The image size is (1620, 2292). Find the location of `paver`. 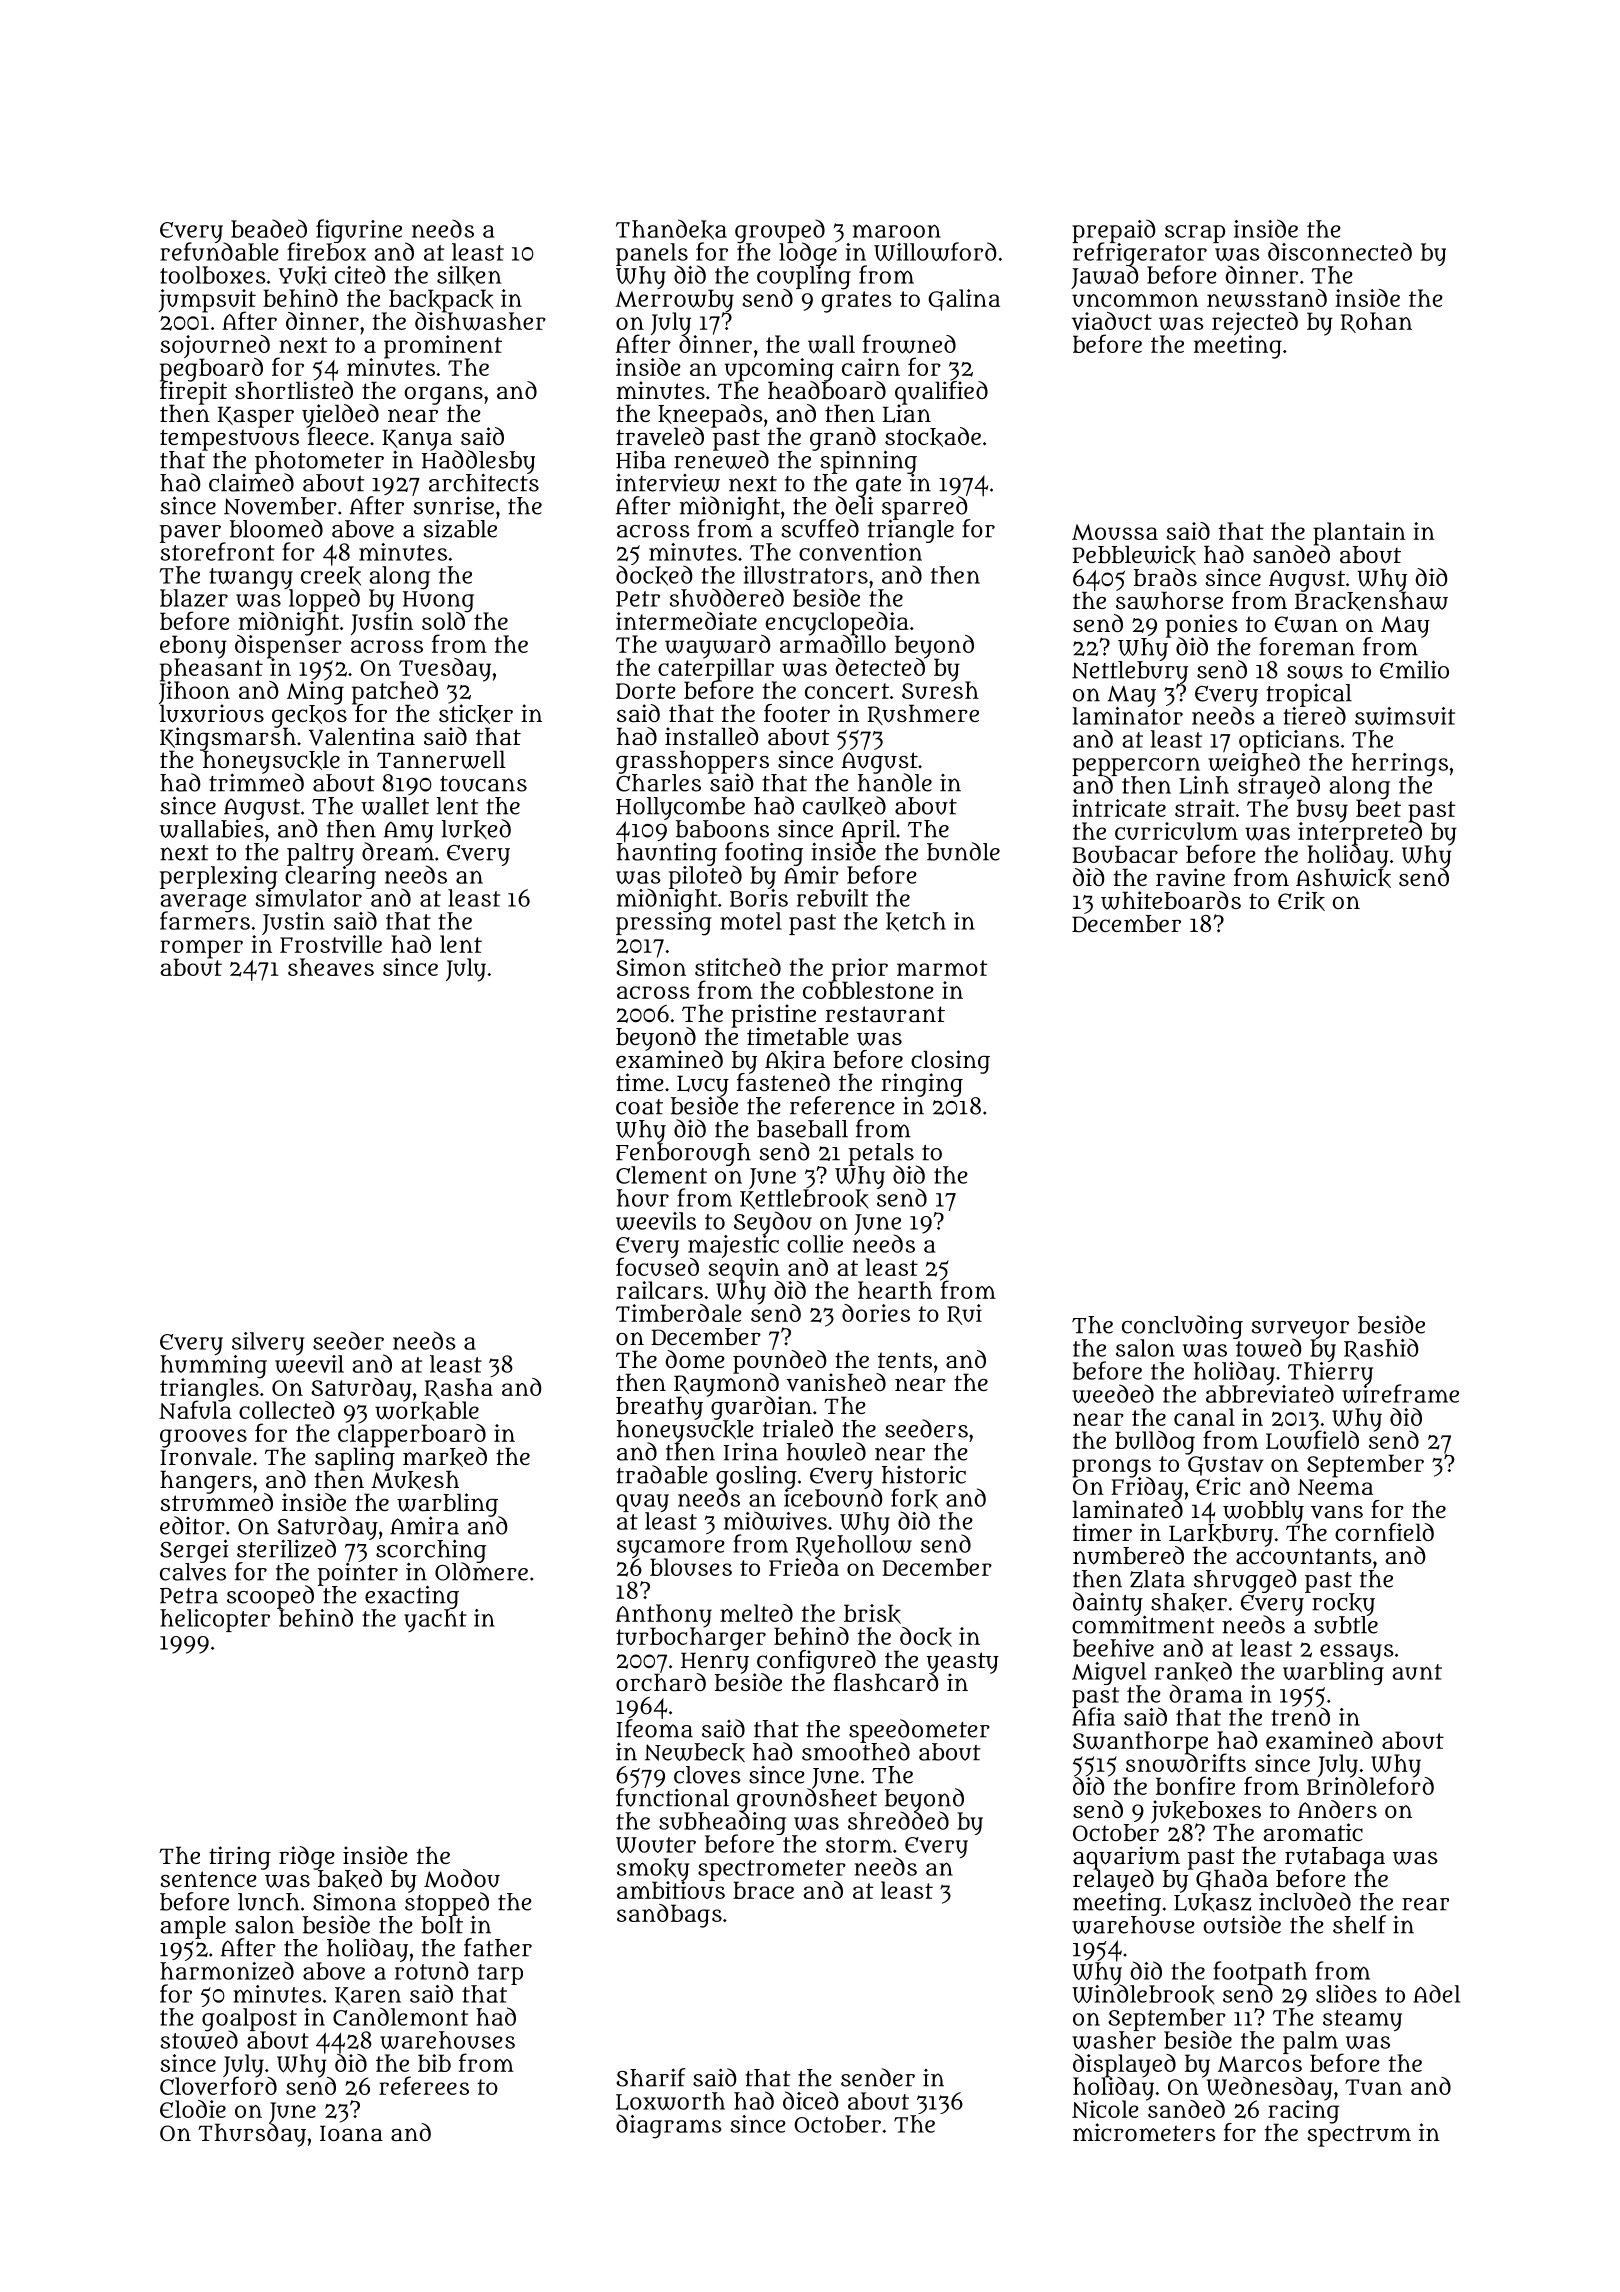

paver is located at coordinates (191, 534).
